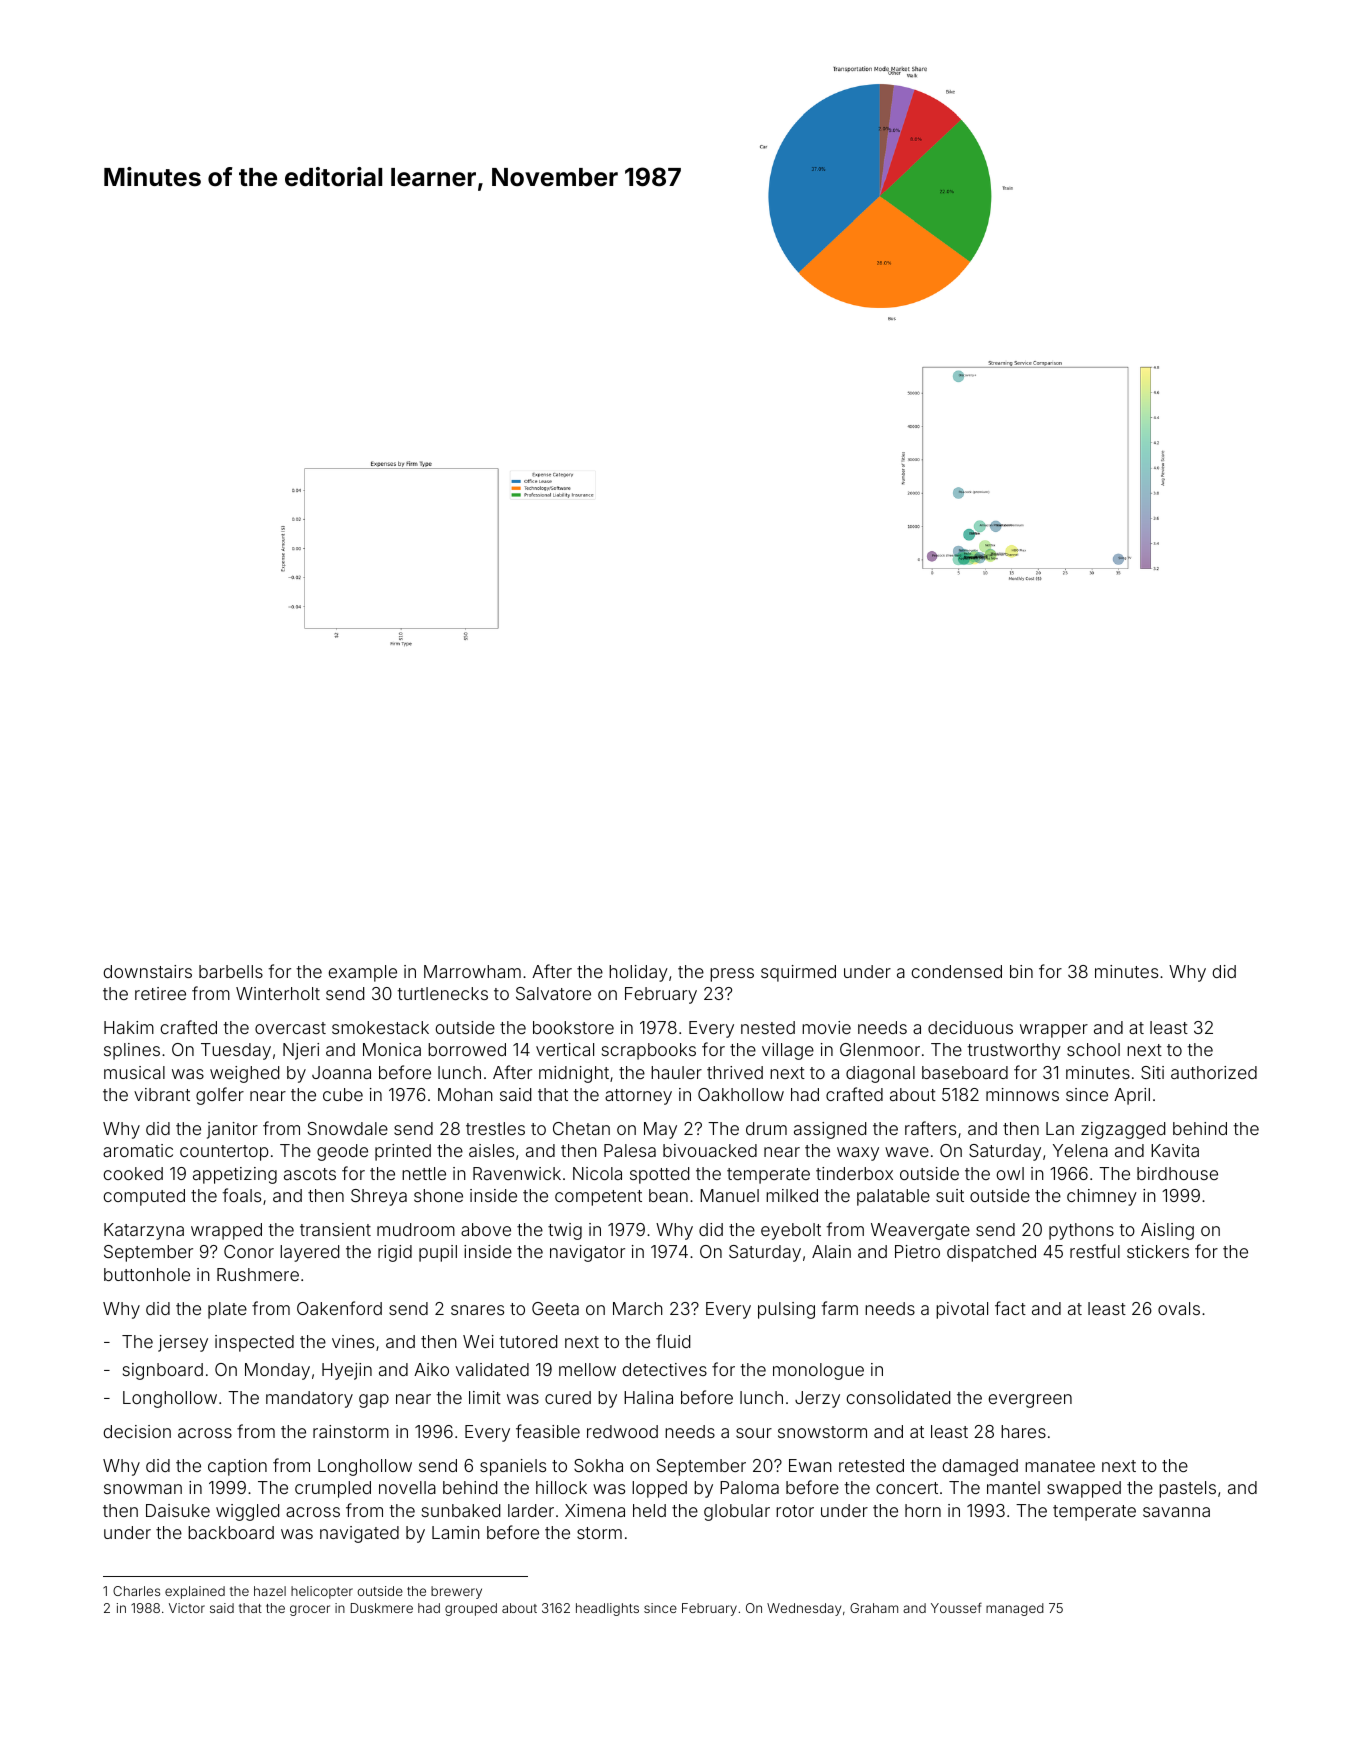 The width and height of the image is (1363, 1764). What do you see at coordinates (333, 1489) in the image?
I see `crumpled` at bounding box center [333, 1489].
